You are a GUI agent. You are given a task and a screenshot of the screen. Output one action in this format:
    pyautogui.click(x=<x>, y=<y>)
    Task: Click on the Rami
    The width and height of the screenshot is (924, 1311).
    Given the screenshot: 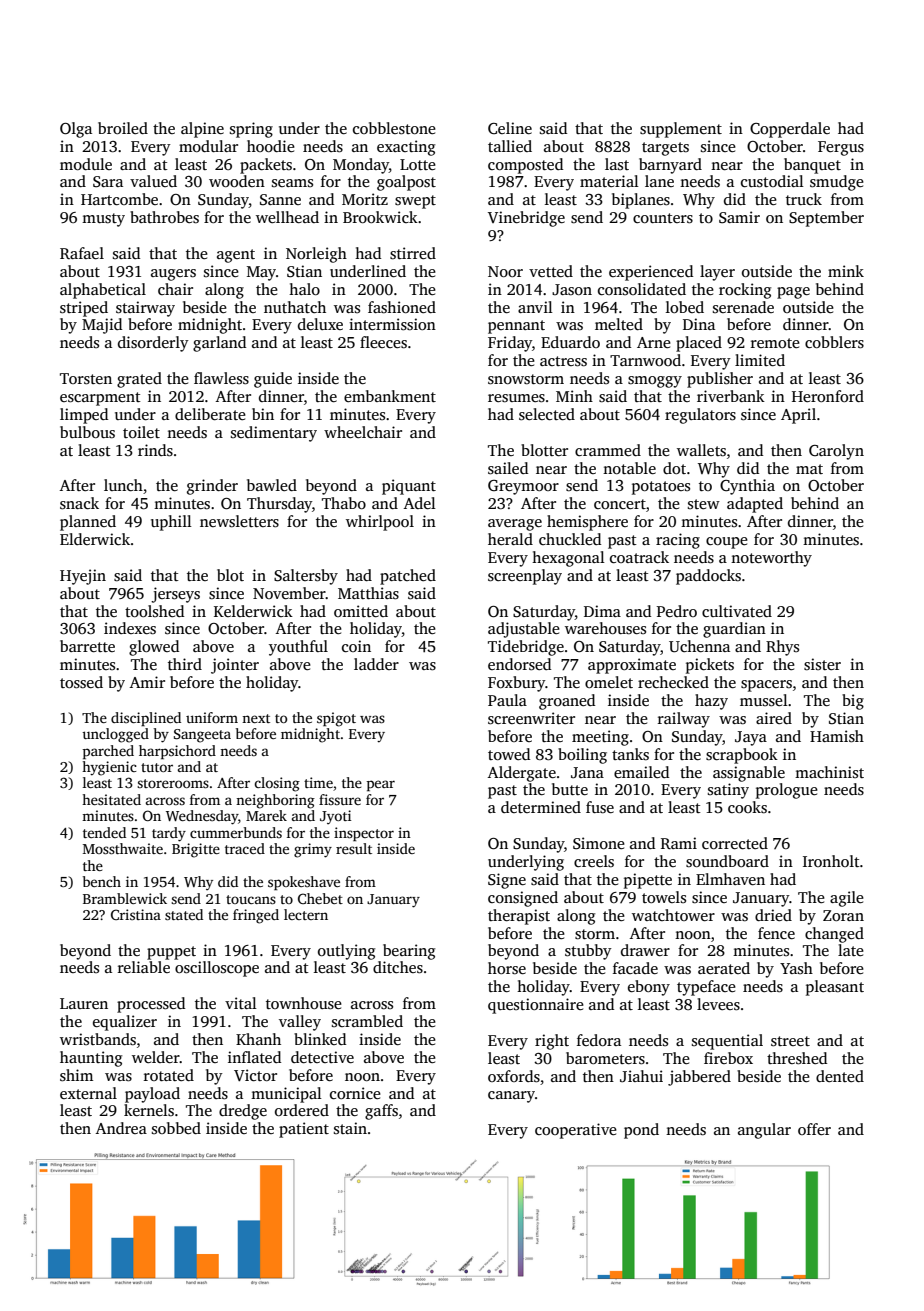 What is the action you would take?
    pyautogui.click(x=679, y=843)
